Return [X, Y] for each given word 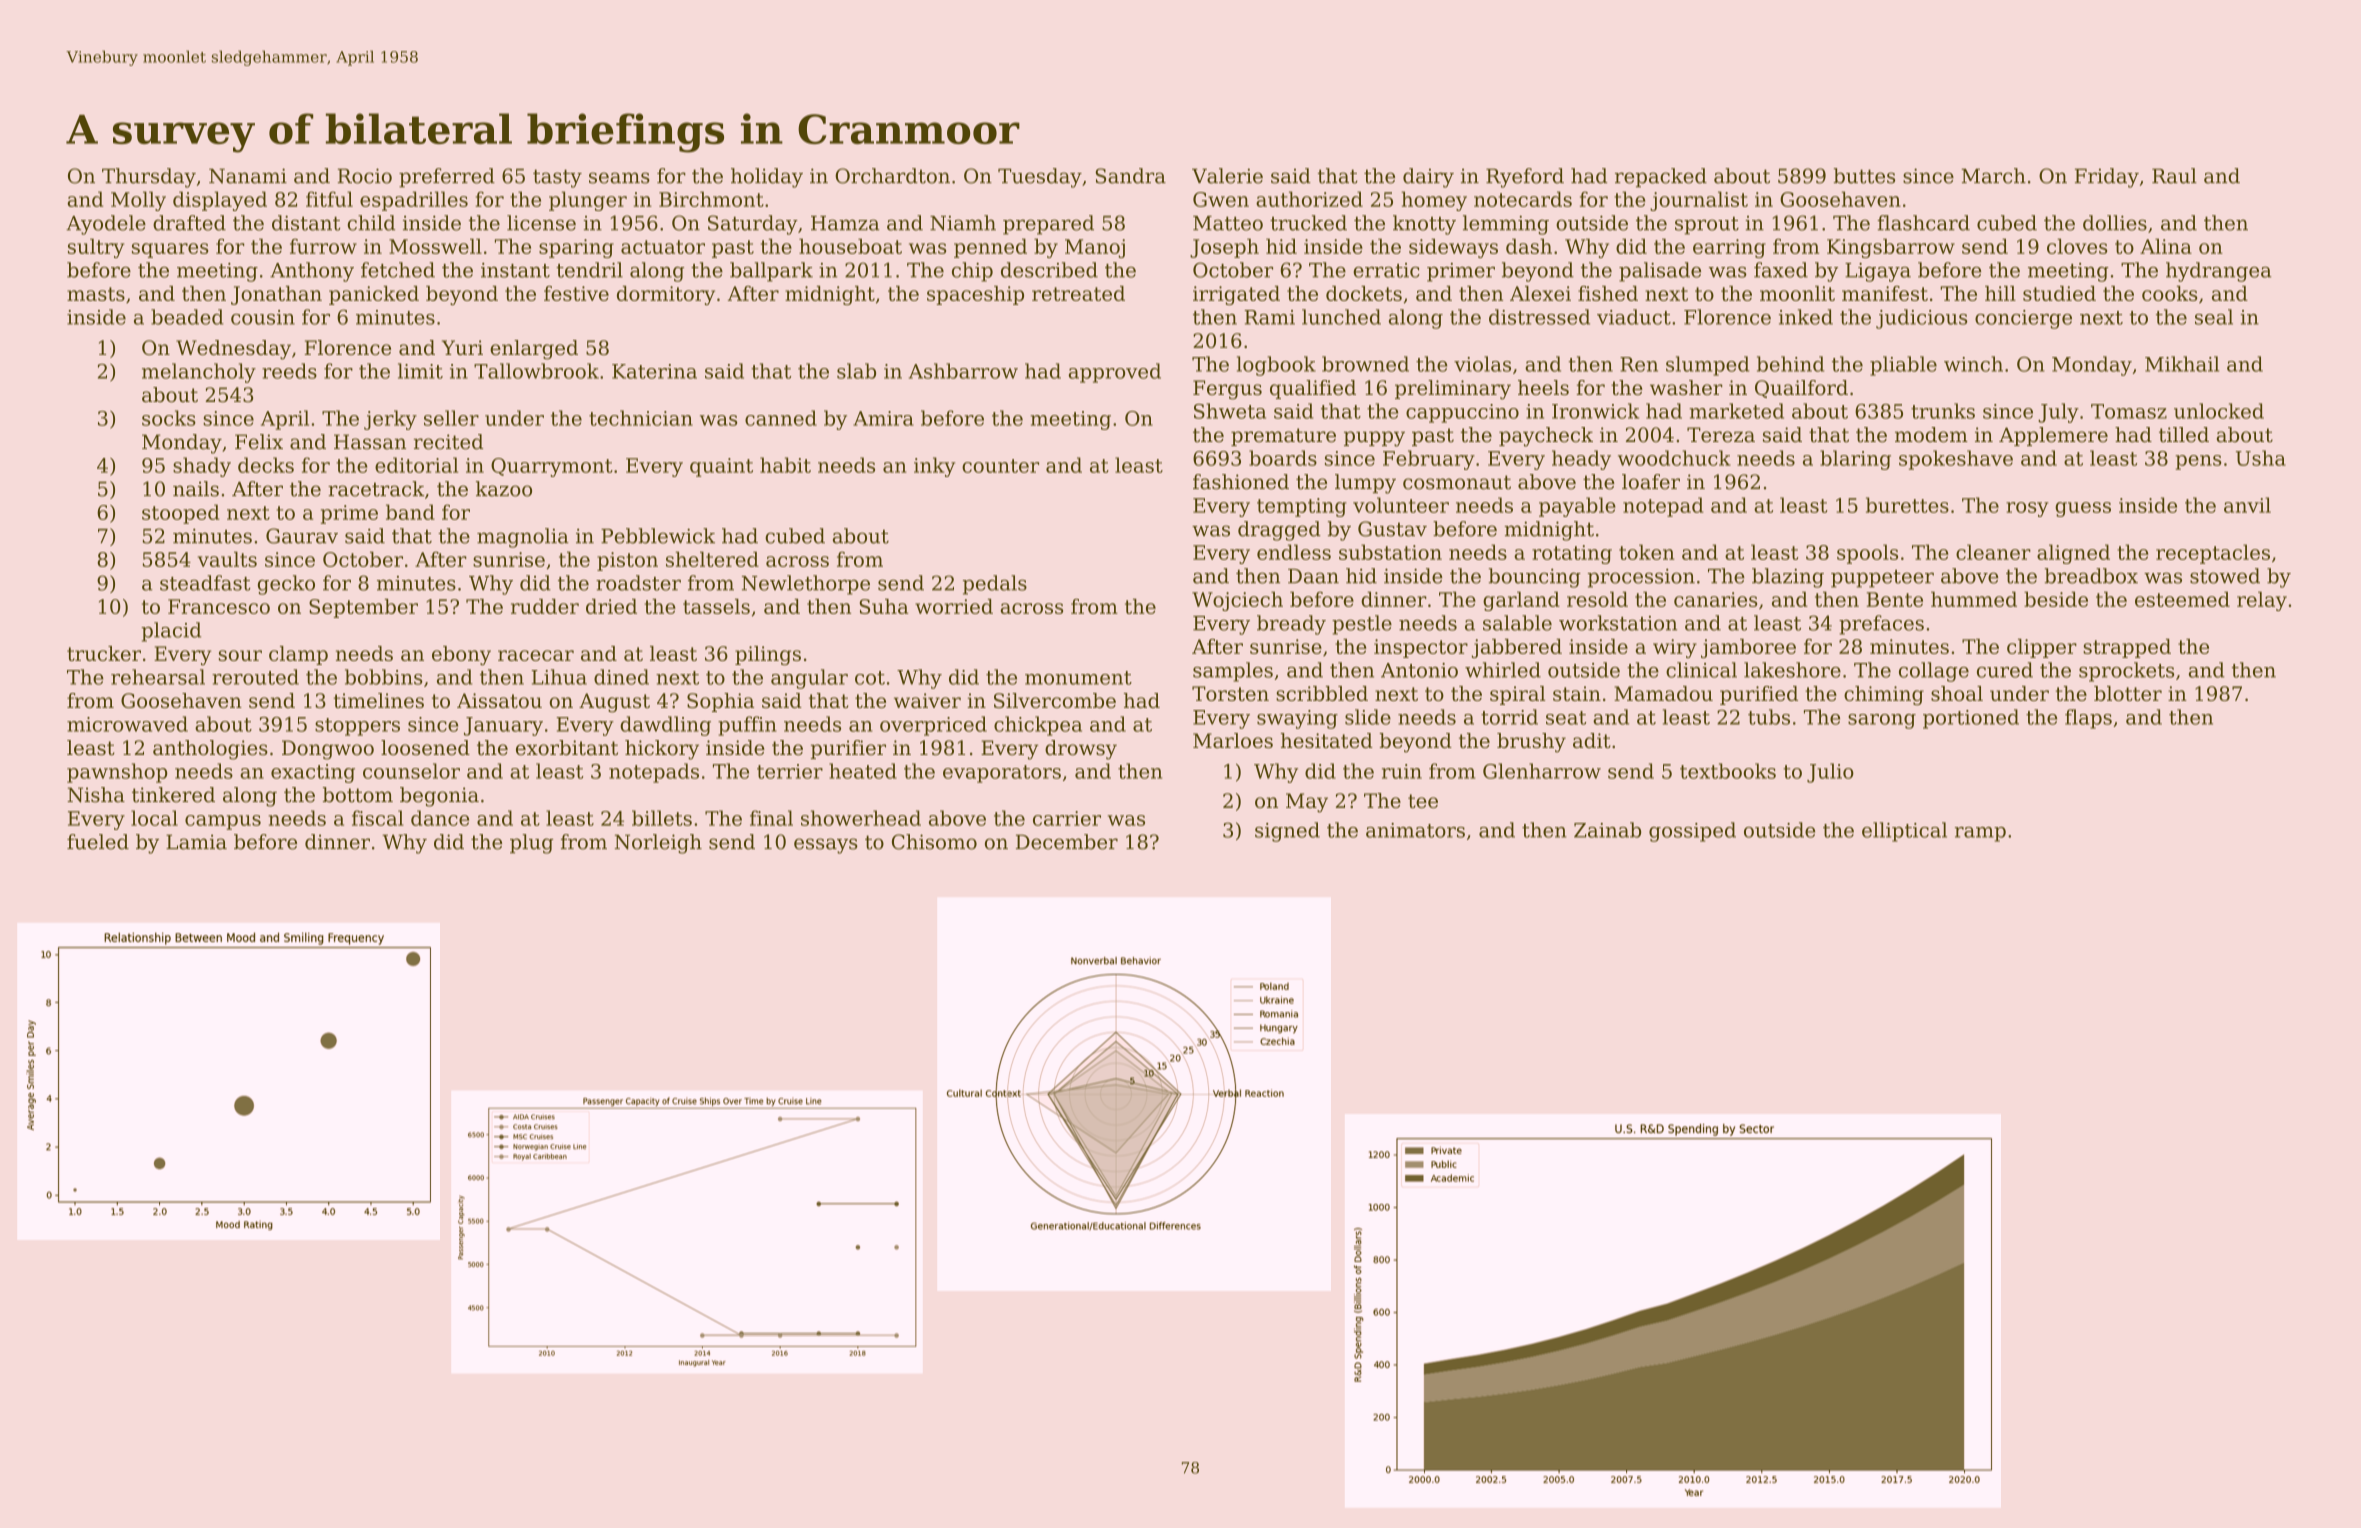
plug [531, 844]
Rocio [365, 176]
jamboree [1748, 648]
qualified [1313, 389]
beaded [187, 317]
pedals [995, 585]
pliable [1903, 366]
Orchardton [892, 176]
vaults [227, 559]
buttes [1864, 176]
